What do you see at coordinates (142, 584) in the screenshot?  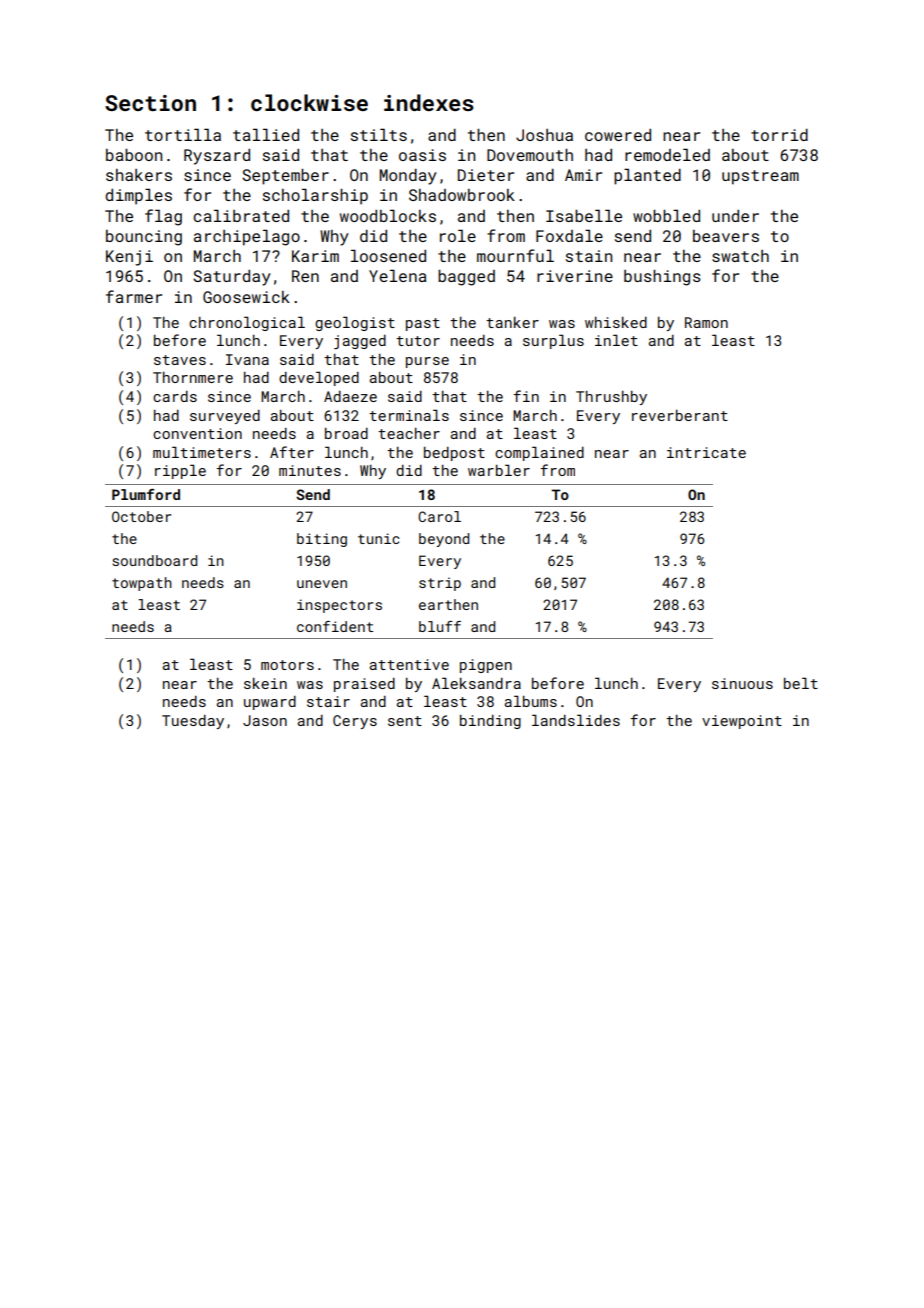 I see `towpath` at bounding box center [142, 584].
